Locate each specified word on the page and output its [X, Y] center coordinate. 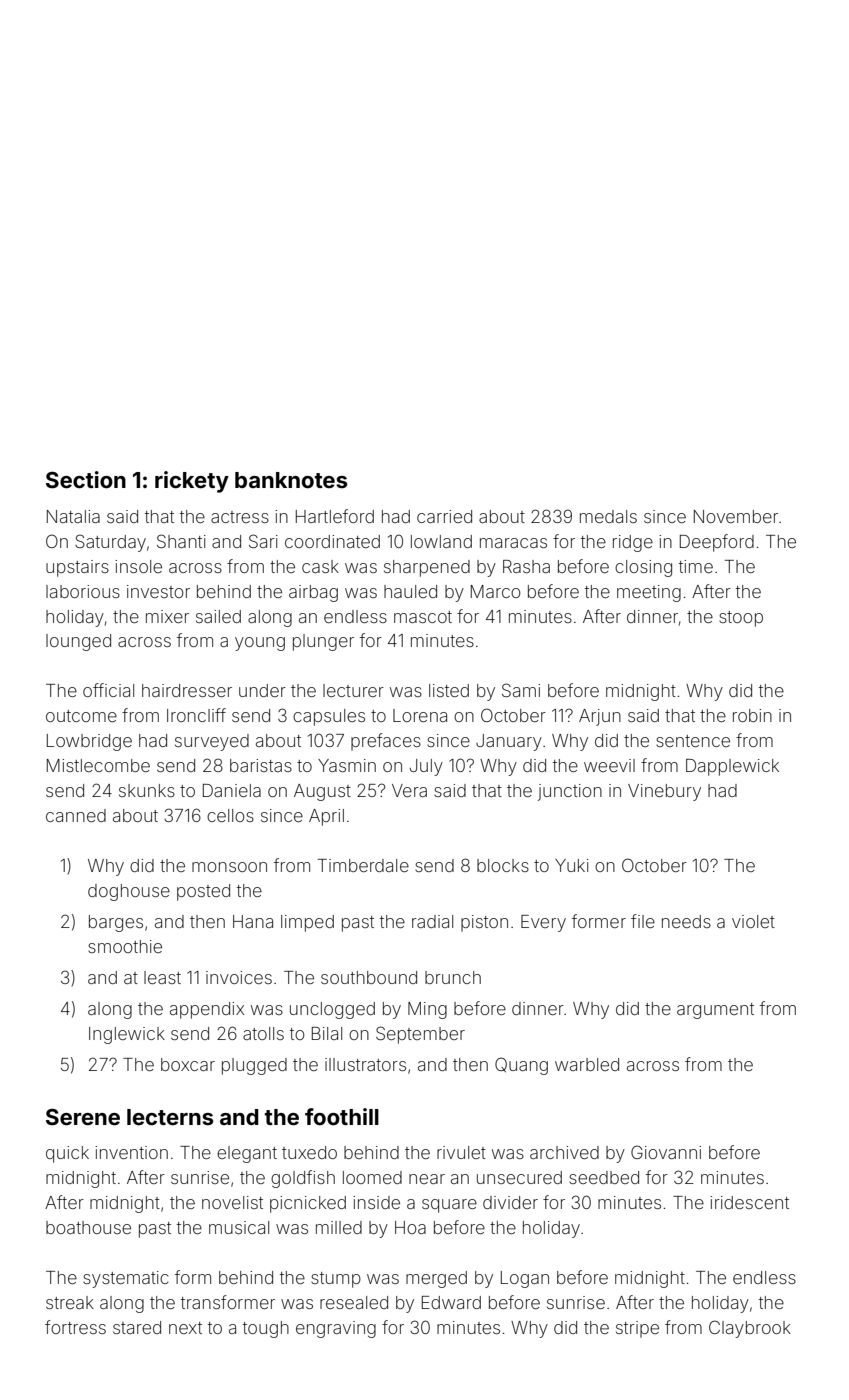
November [736, 516]
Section [86, 479]
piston [484, 923]
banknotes [291, 480]
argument [715, 1011]
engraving [336, 1329]
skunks [147, 790]
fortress [75, 1327]
